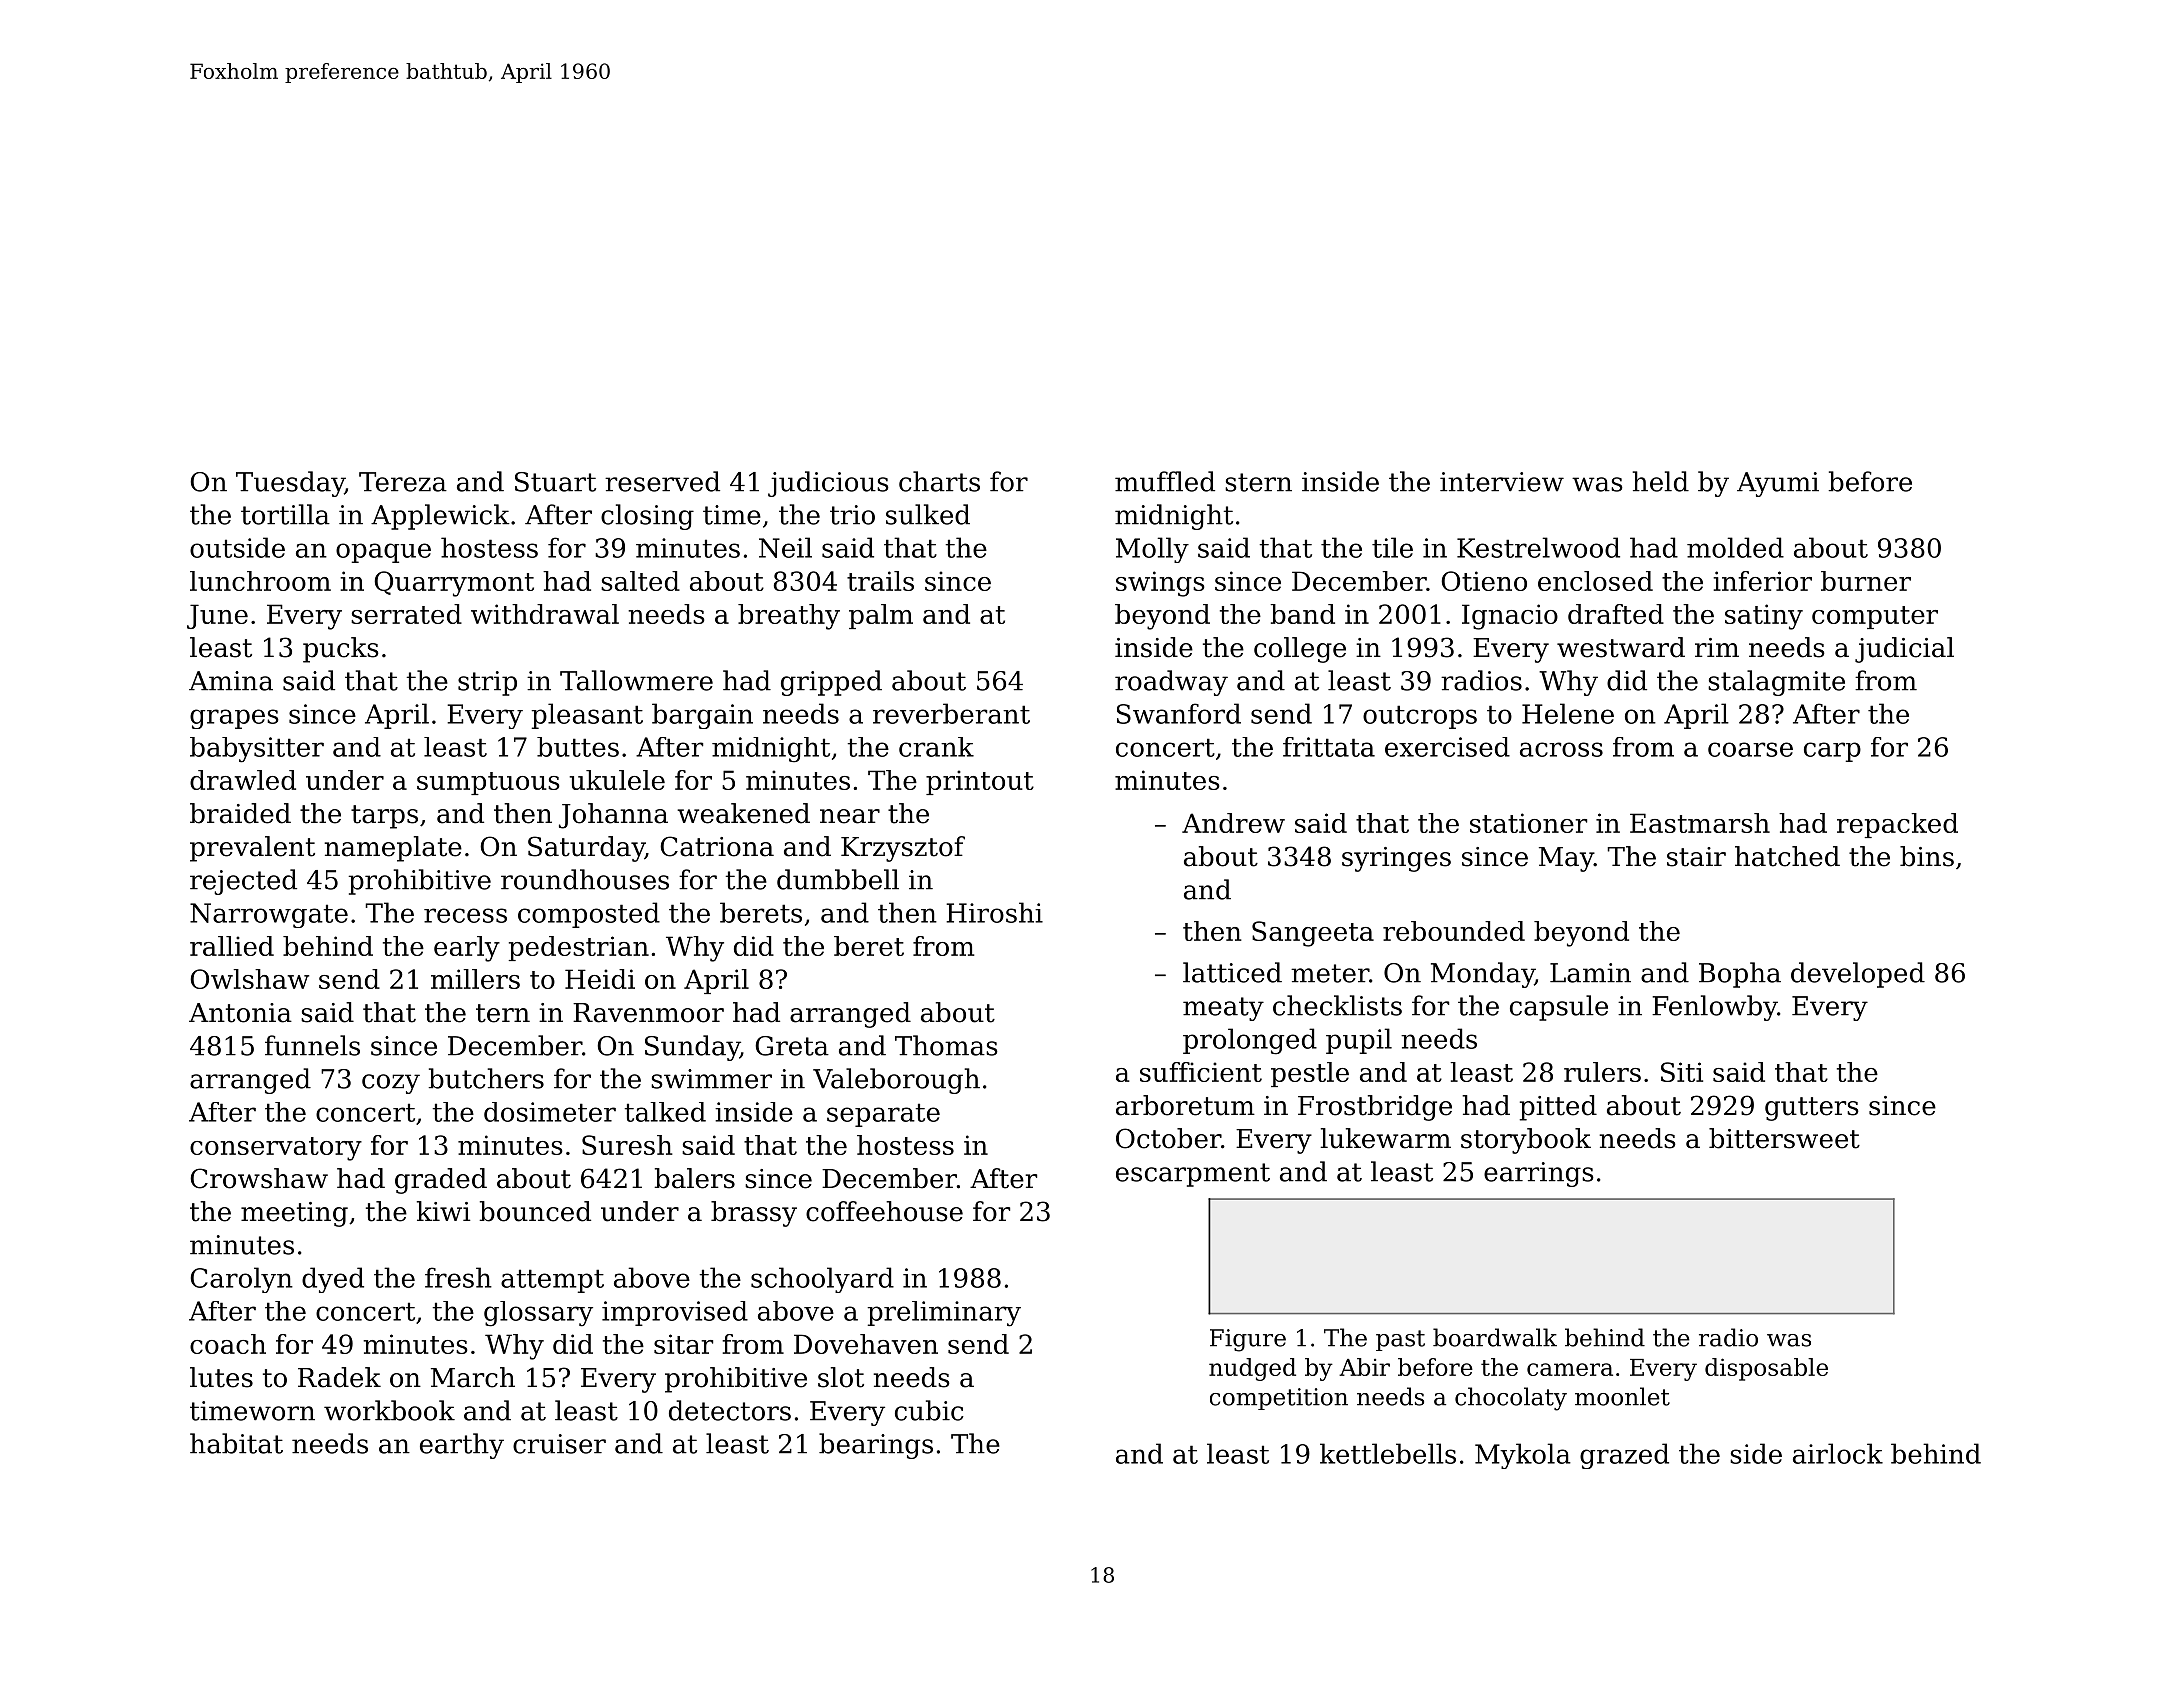 This screenshot has height=1683, width=2178. I want to click on sumptuous, so click(488, 783).
